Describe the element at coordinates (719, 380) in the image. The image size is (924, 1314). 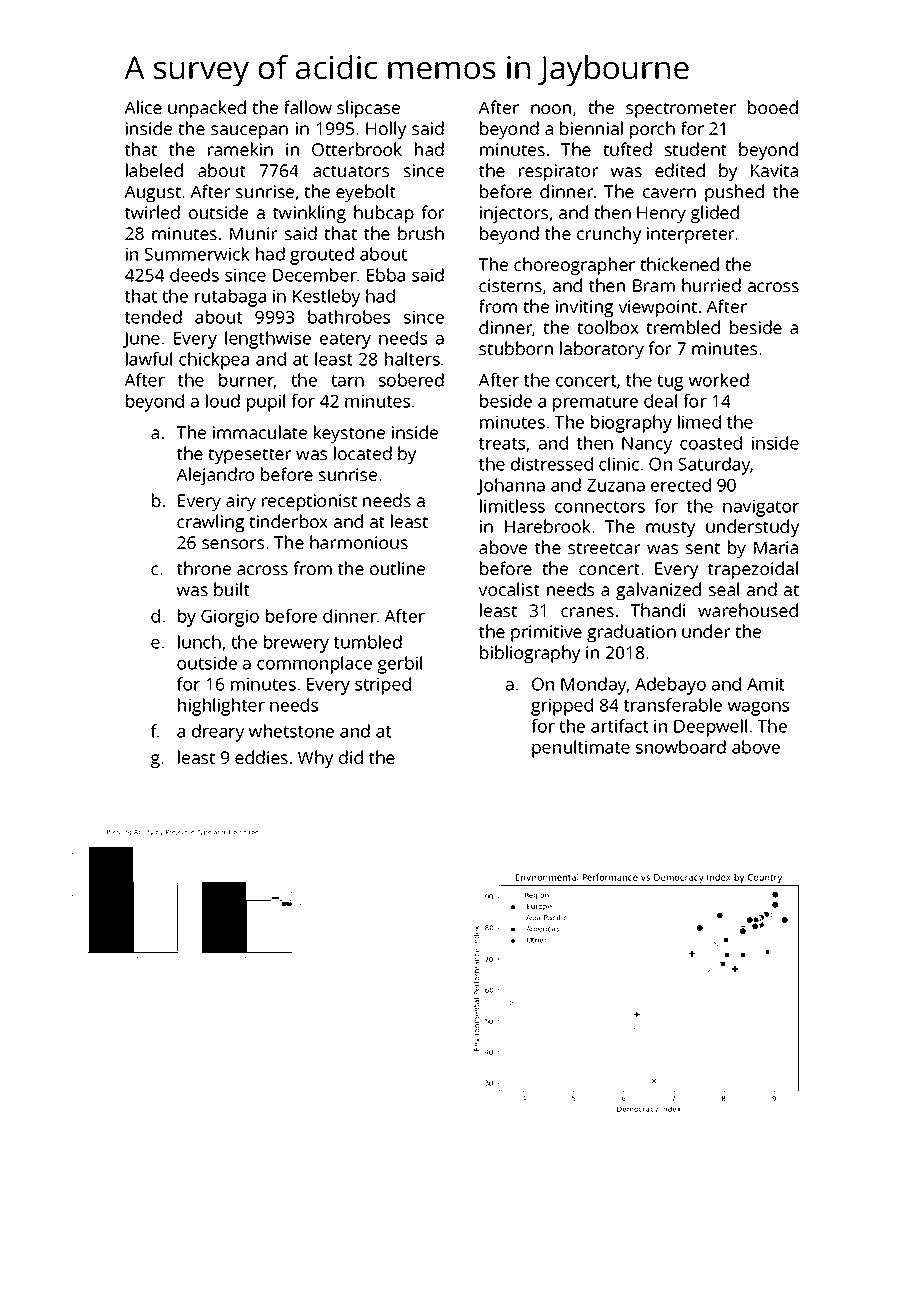
I see `worked` at that location.
